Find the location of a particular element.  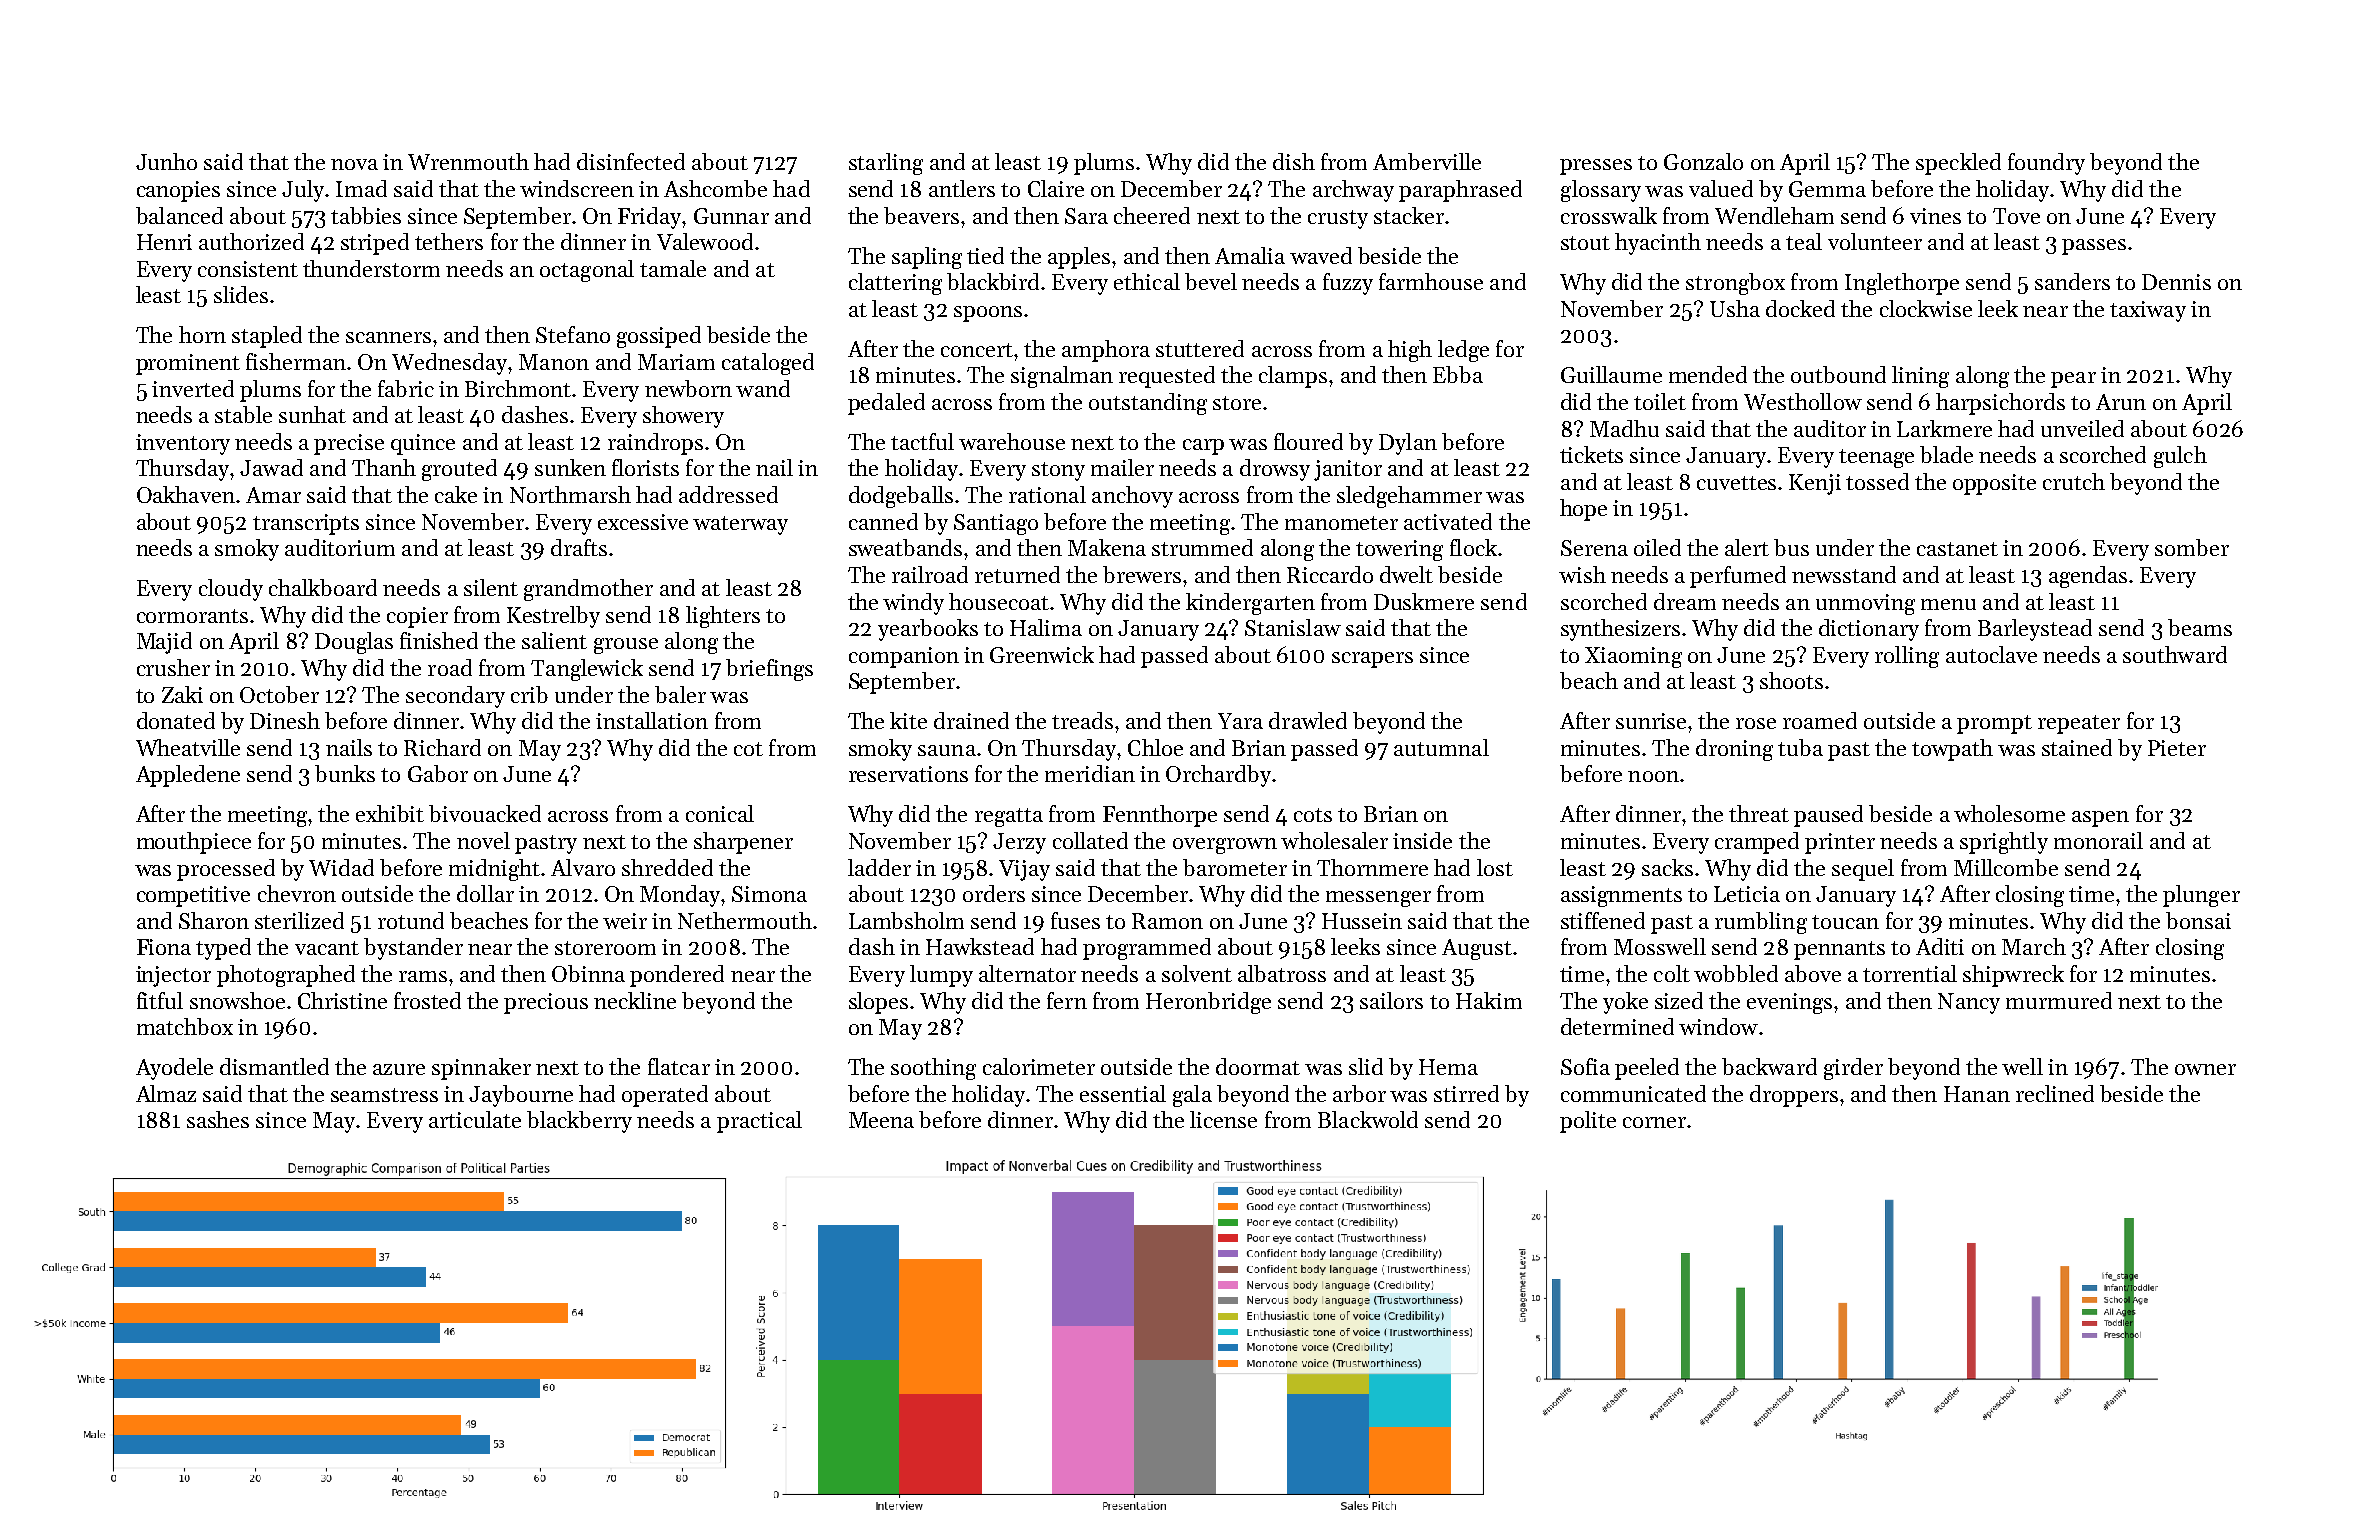

starling is located at coordinates (886, 164).
